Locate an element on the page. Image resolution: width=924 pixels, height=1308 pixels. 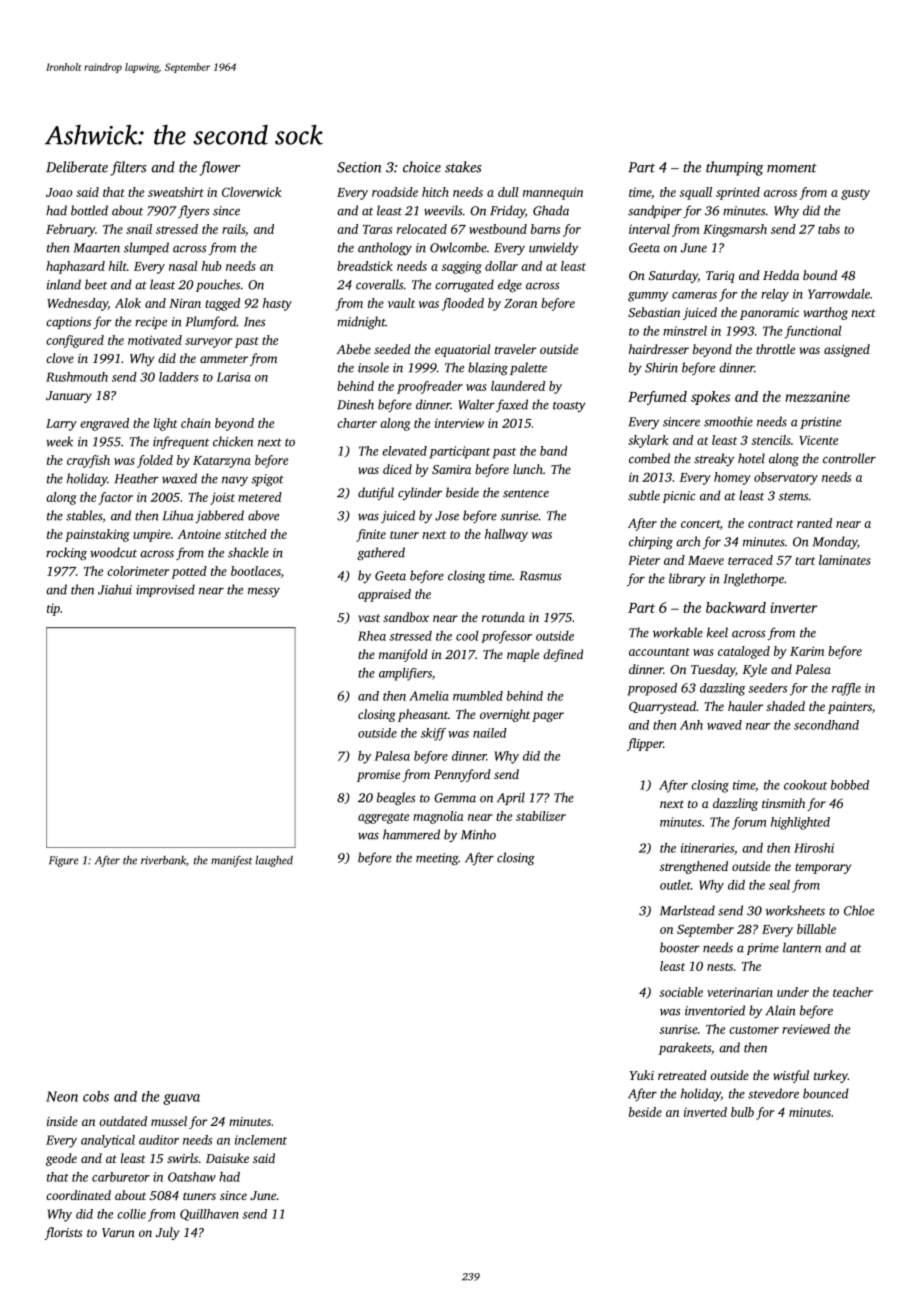
controller is located at coordinates (849, 458).
